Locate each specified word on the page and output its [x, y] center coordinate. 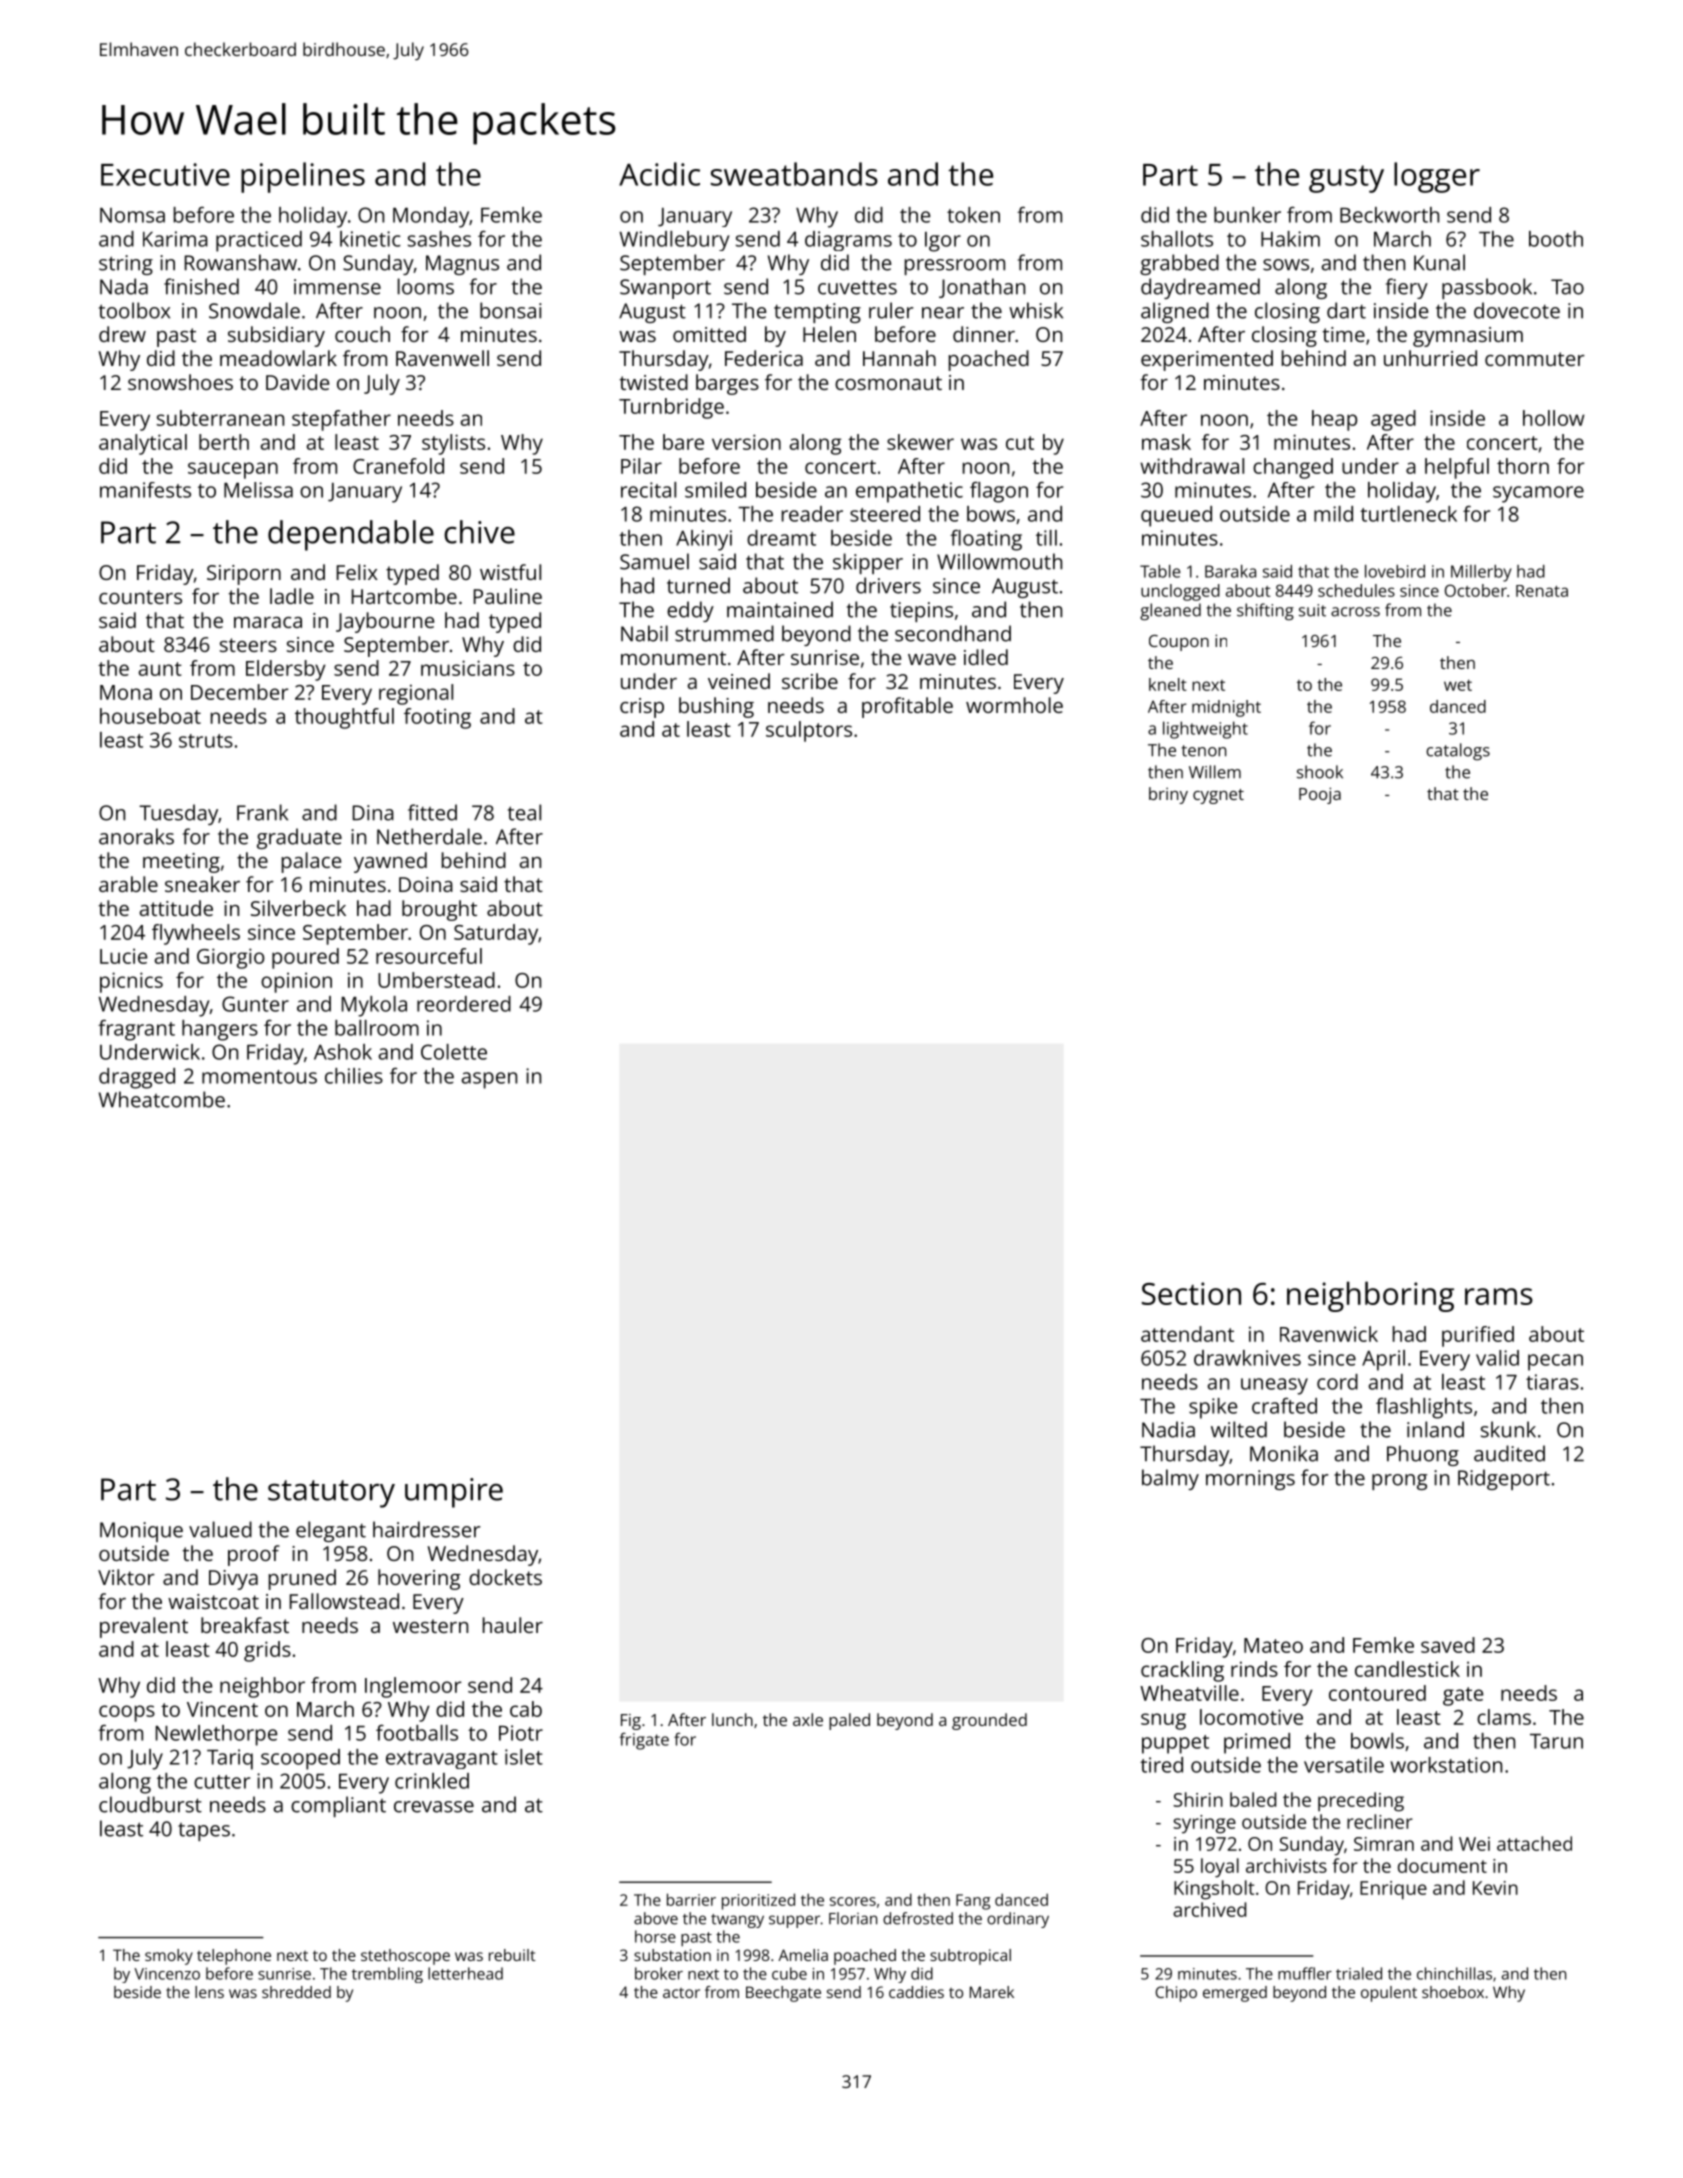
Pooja [1320, 795]
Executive [165, 174]
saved [1448, 1645]
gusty [1346, 179]
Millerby [1481, 573]
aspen [489, 1080]
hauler [513, 1625]
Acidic [659, 174]
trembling [387, 1975]
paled [849, 1721]
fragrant [136, 1030]
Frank [262, 812]
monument [673, 658]
